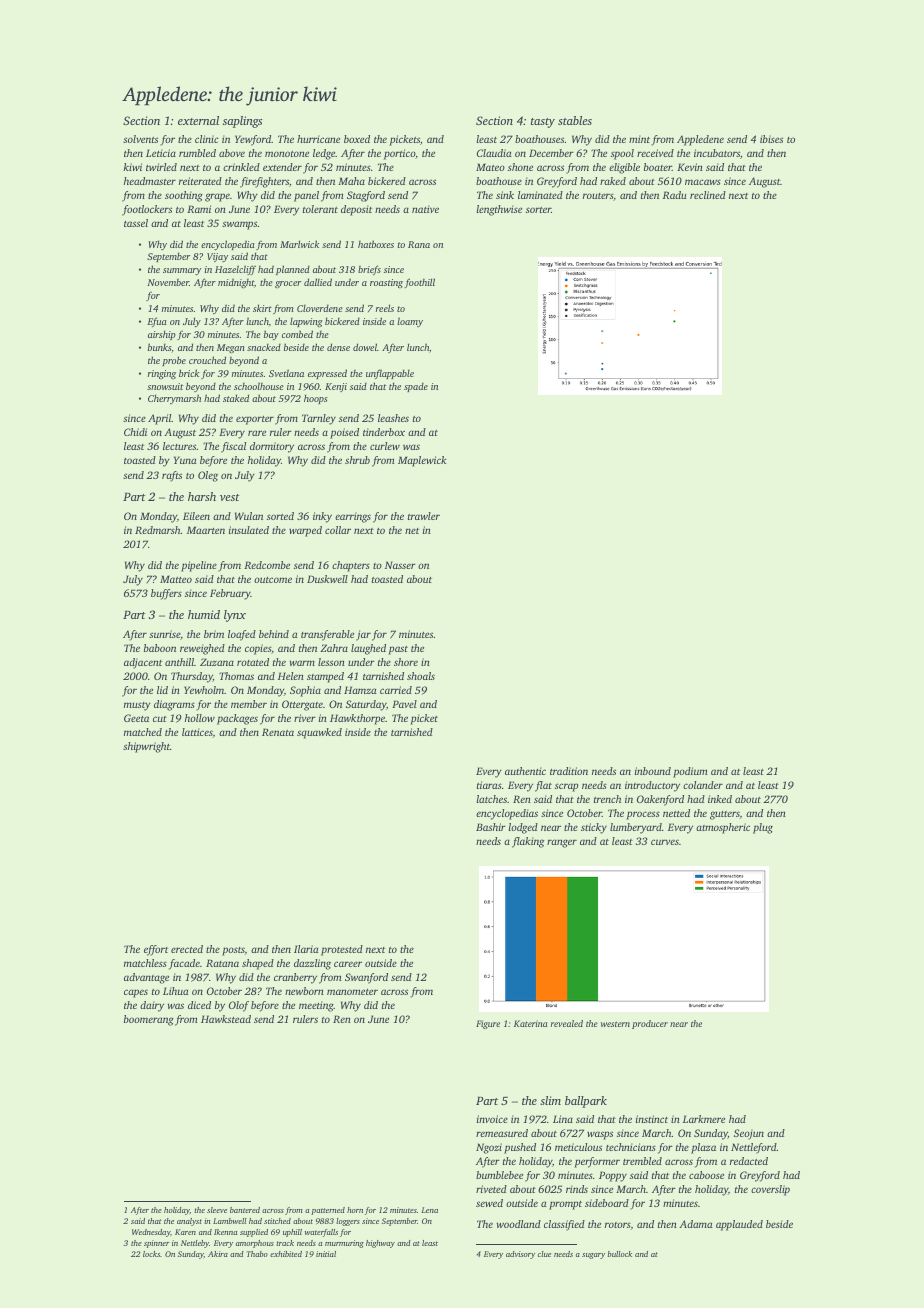 This document has height=1308, width=924. What do you see at coordinates (652, 1119) in the document?
I see `instinct` at bounding box center [652, 1119].
